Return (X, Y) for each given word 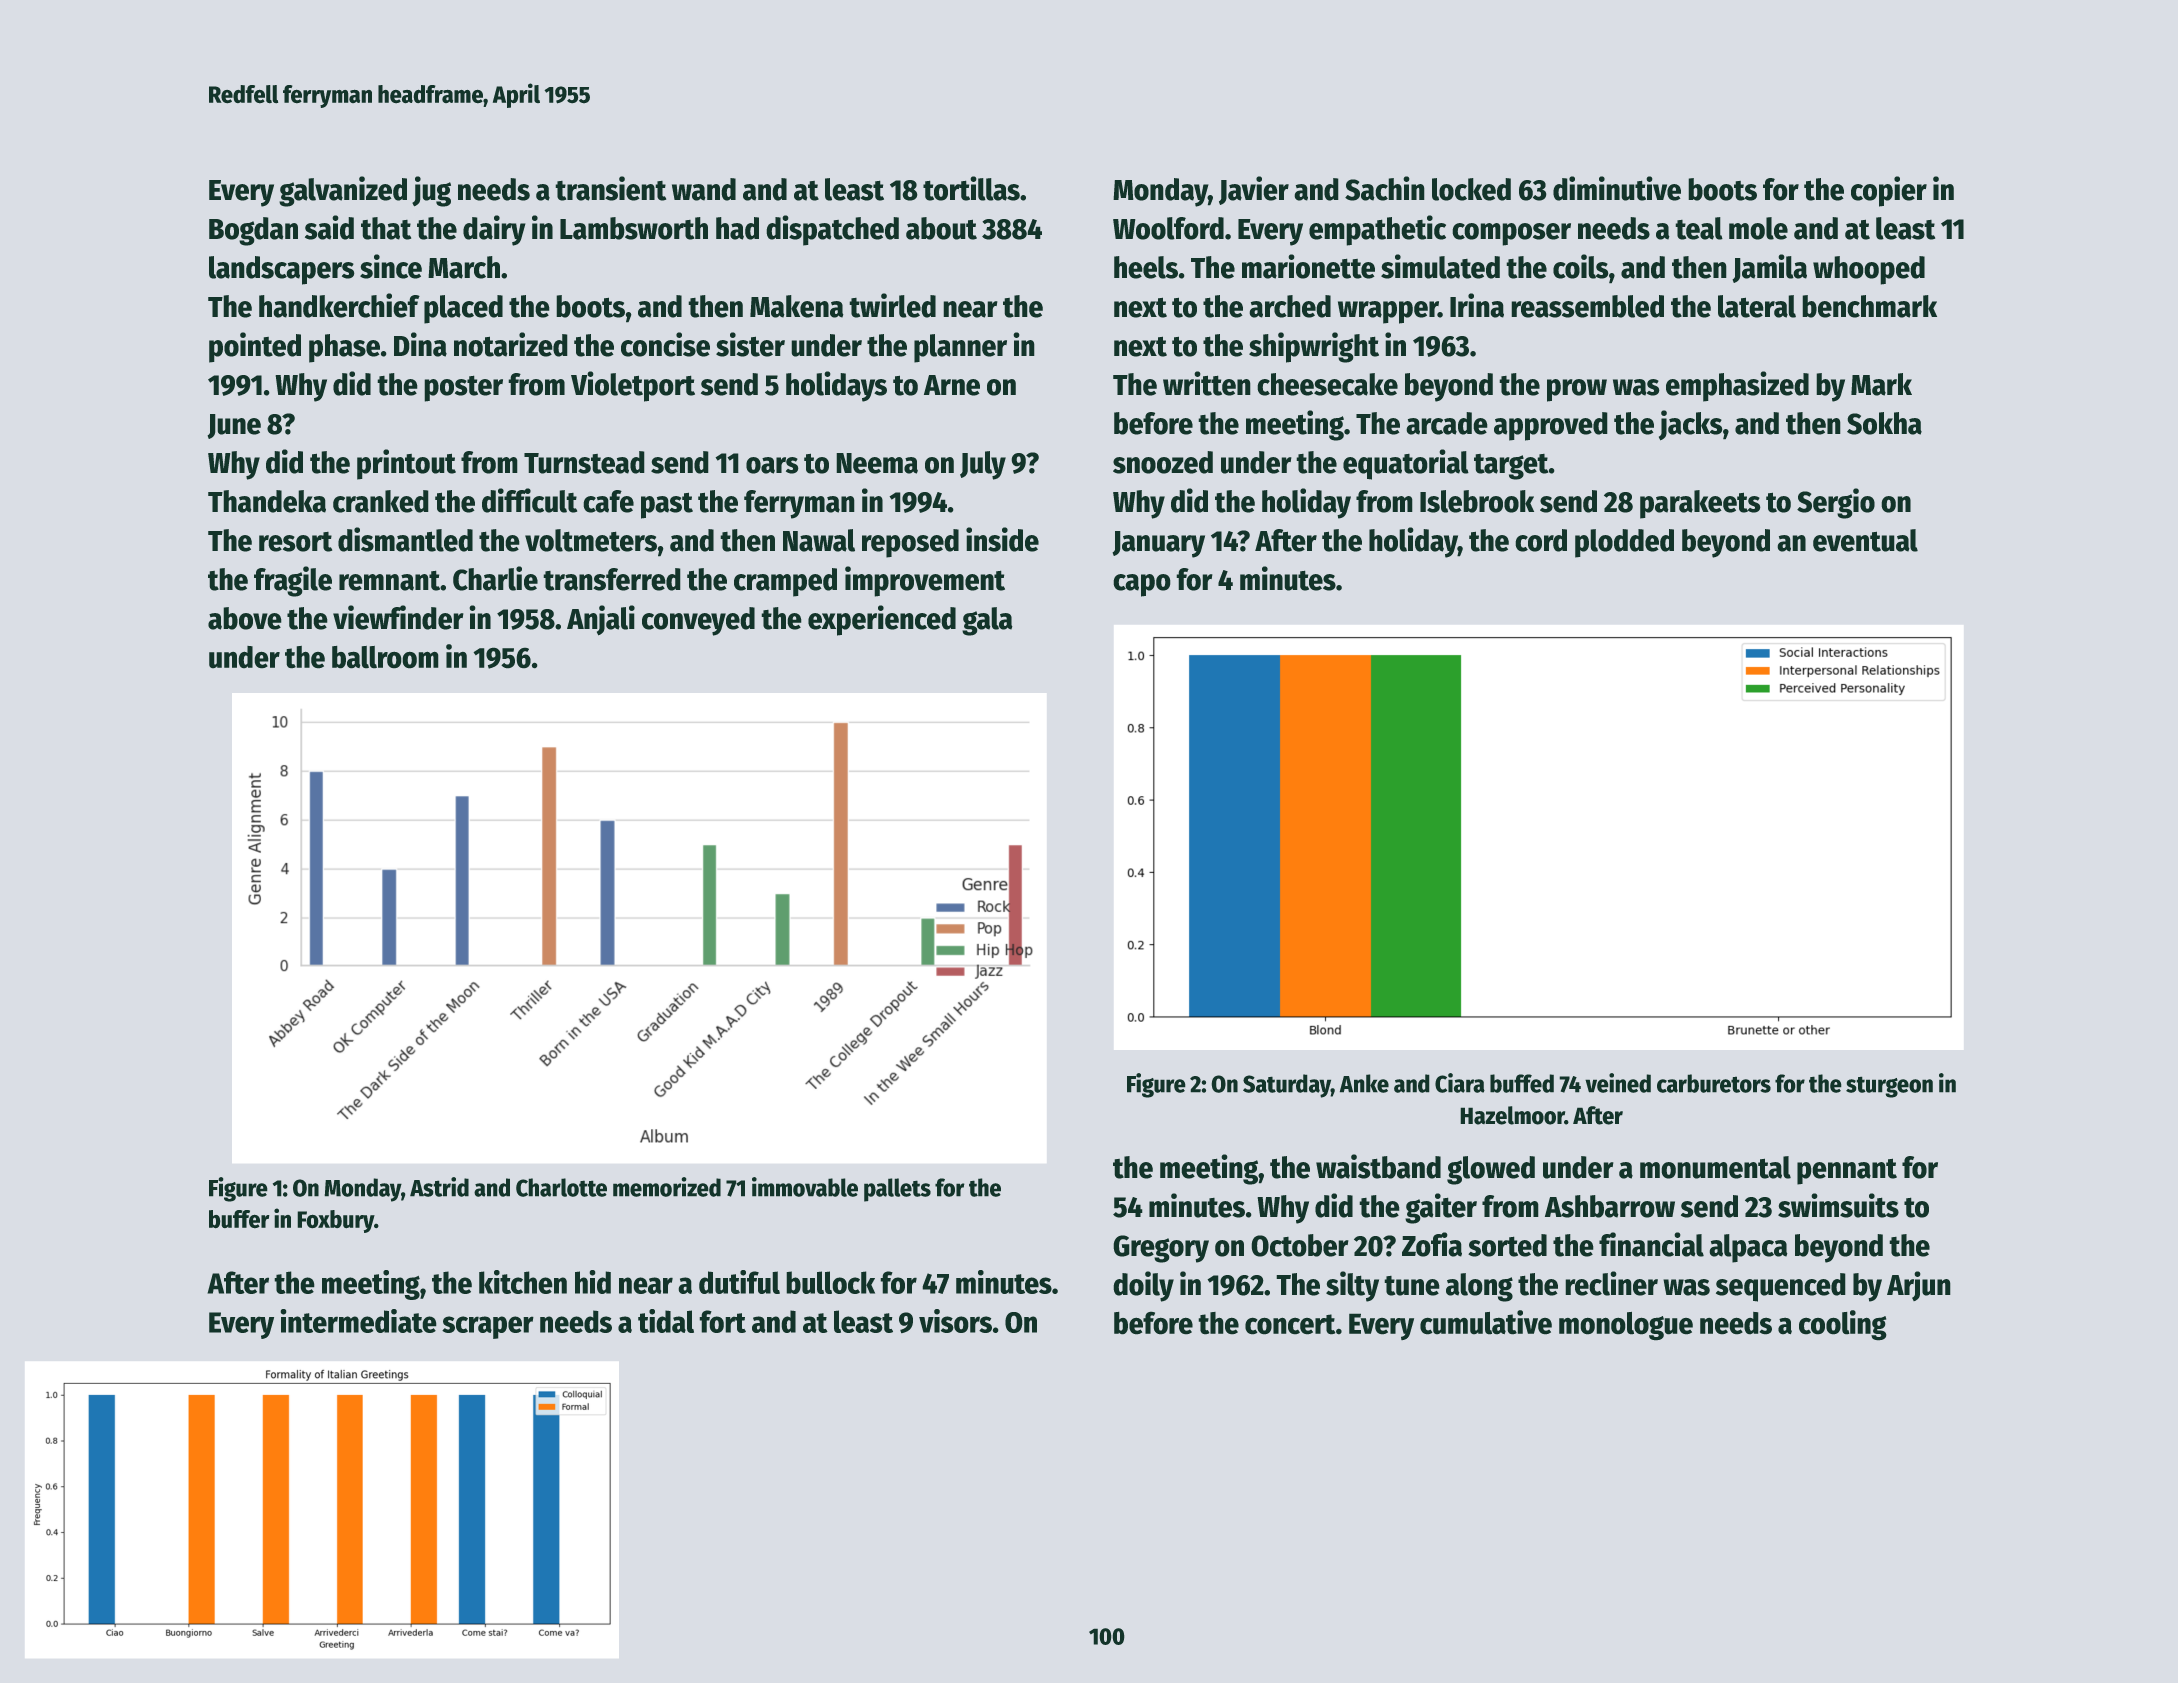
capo (1142, 585)
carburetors (1714, 1083)
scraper (488, 1327)
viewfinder (398, 617)
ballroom (385, 657)
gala (987, 621)
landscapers (282, 270)
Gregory (1161, 1249)
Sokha (1884, 423)
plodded (1624, 543)
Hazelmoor (1512, 1115)
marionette (1308, 266)
